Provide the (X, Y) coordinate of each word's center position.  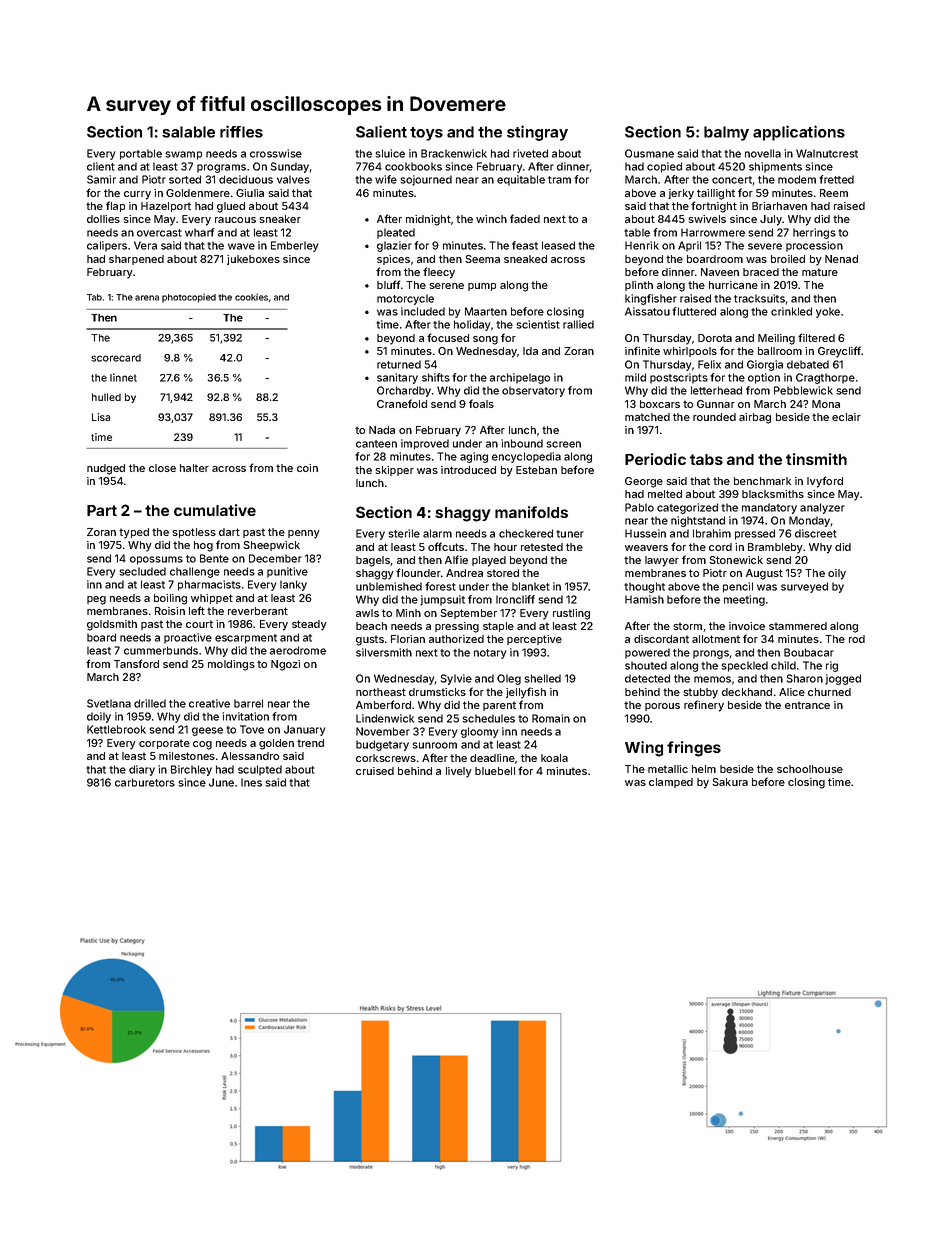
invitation (245, 716)
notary (490, 654)
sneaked (525, 259)
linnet (123, 377)
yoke (828, 312)
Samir (101, 179)
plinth (639, 286)
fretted (836, 179)
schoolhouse (810, 769)
